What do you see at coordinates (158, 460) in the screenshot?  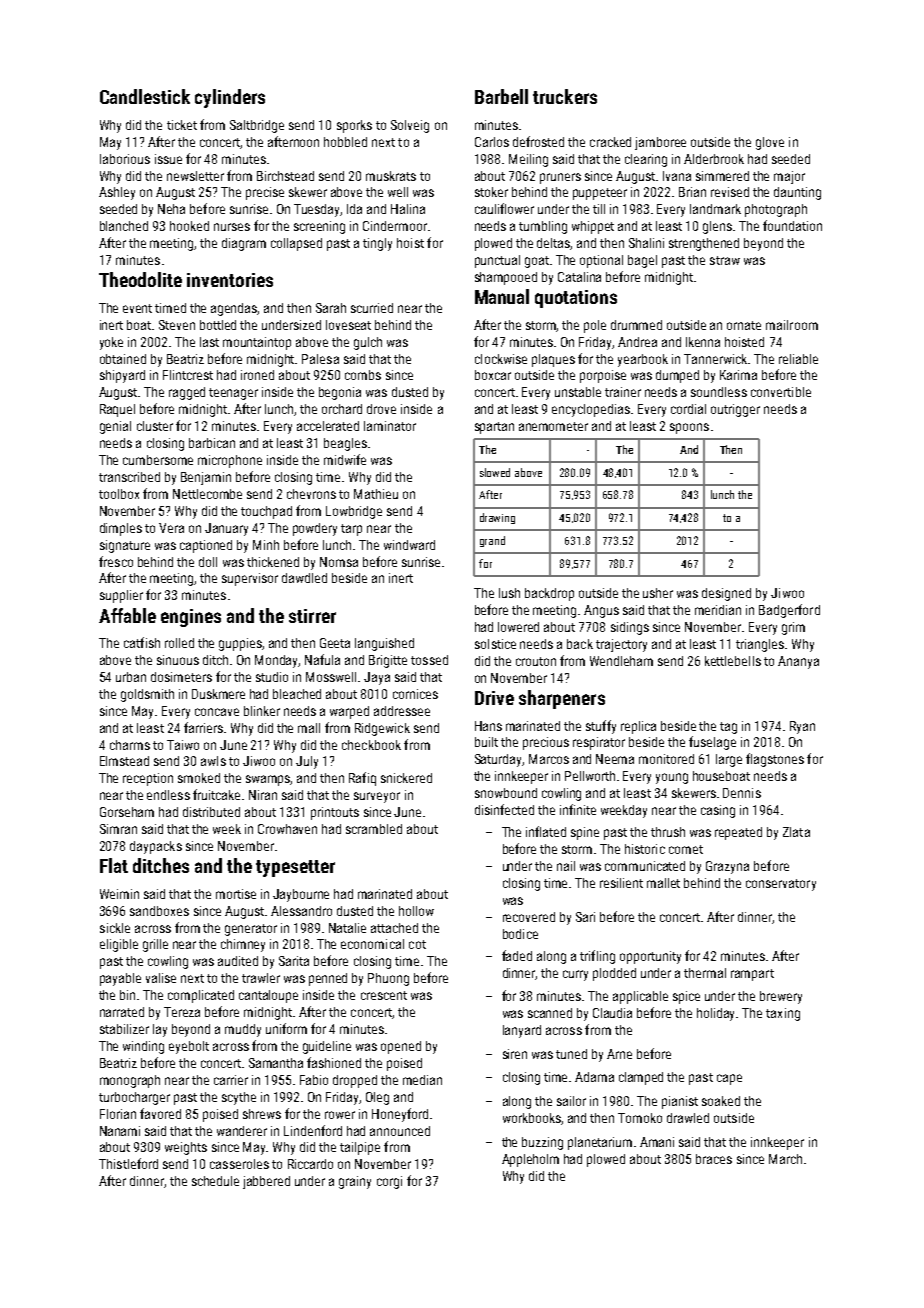 I see `cumbersome` at bounding box center [158, 460].
